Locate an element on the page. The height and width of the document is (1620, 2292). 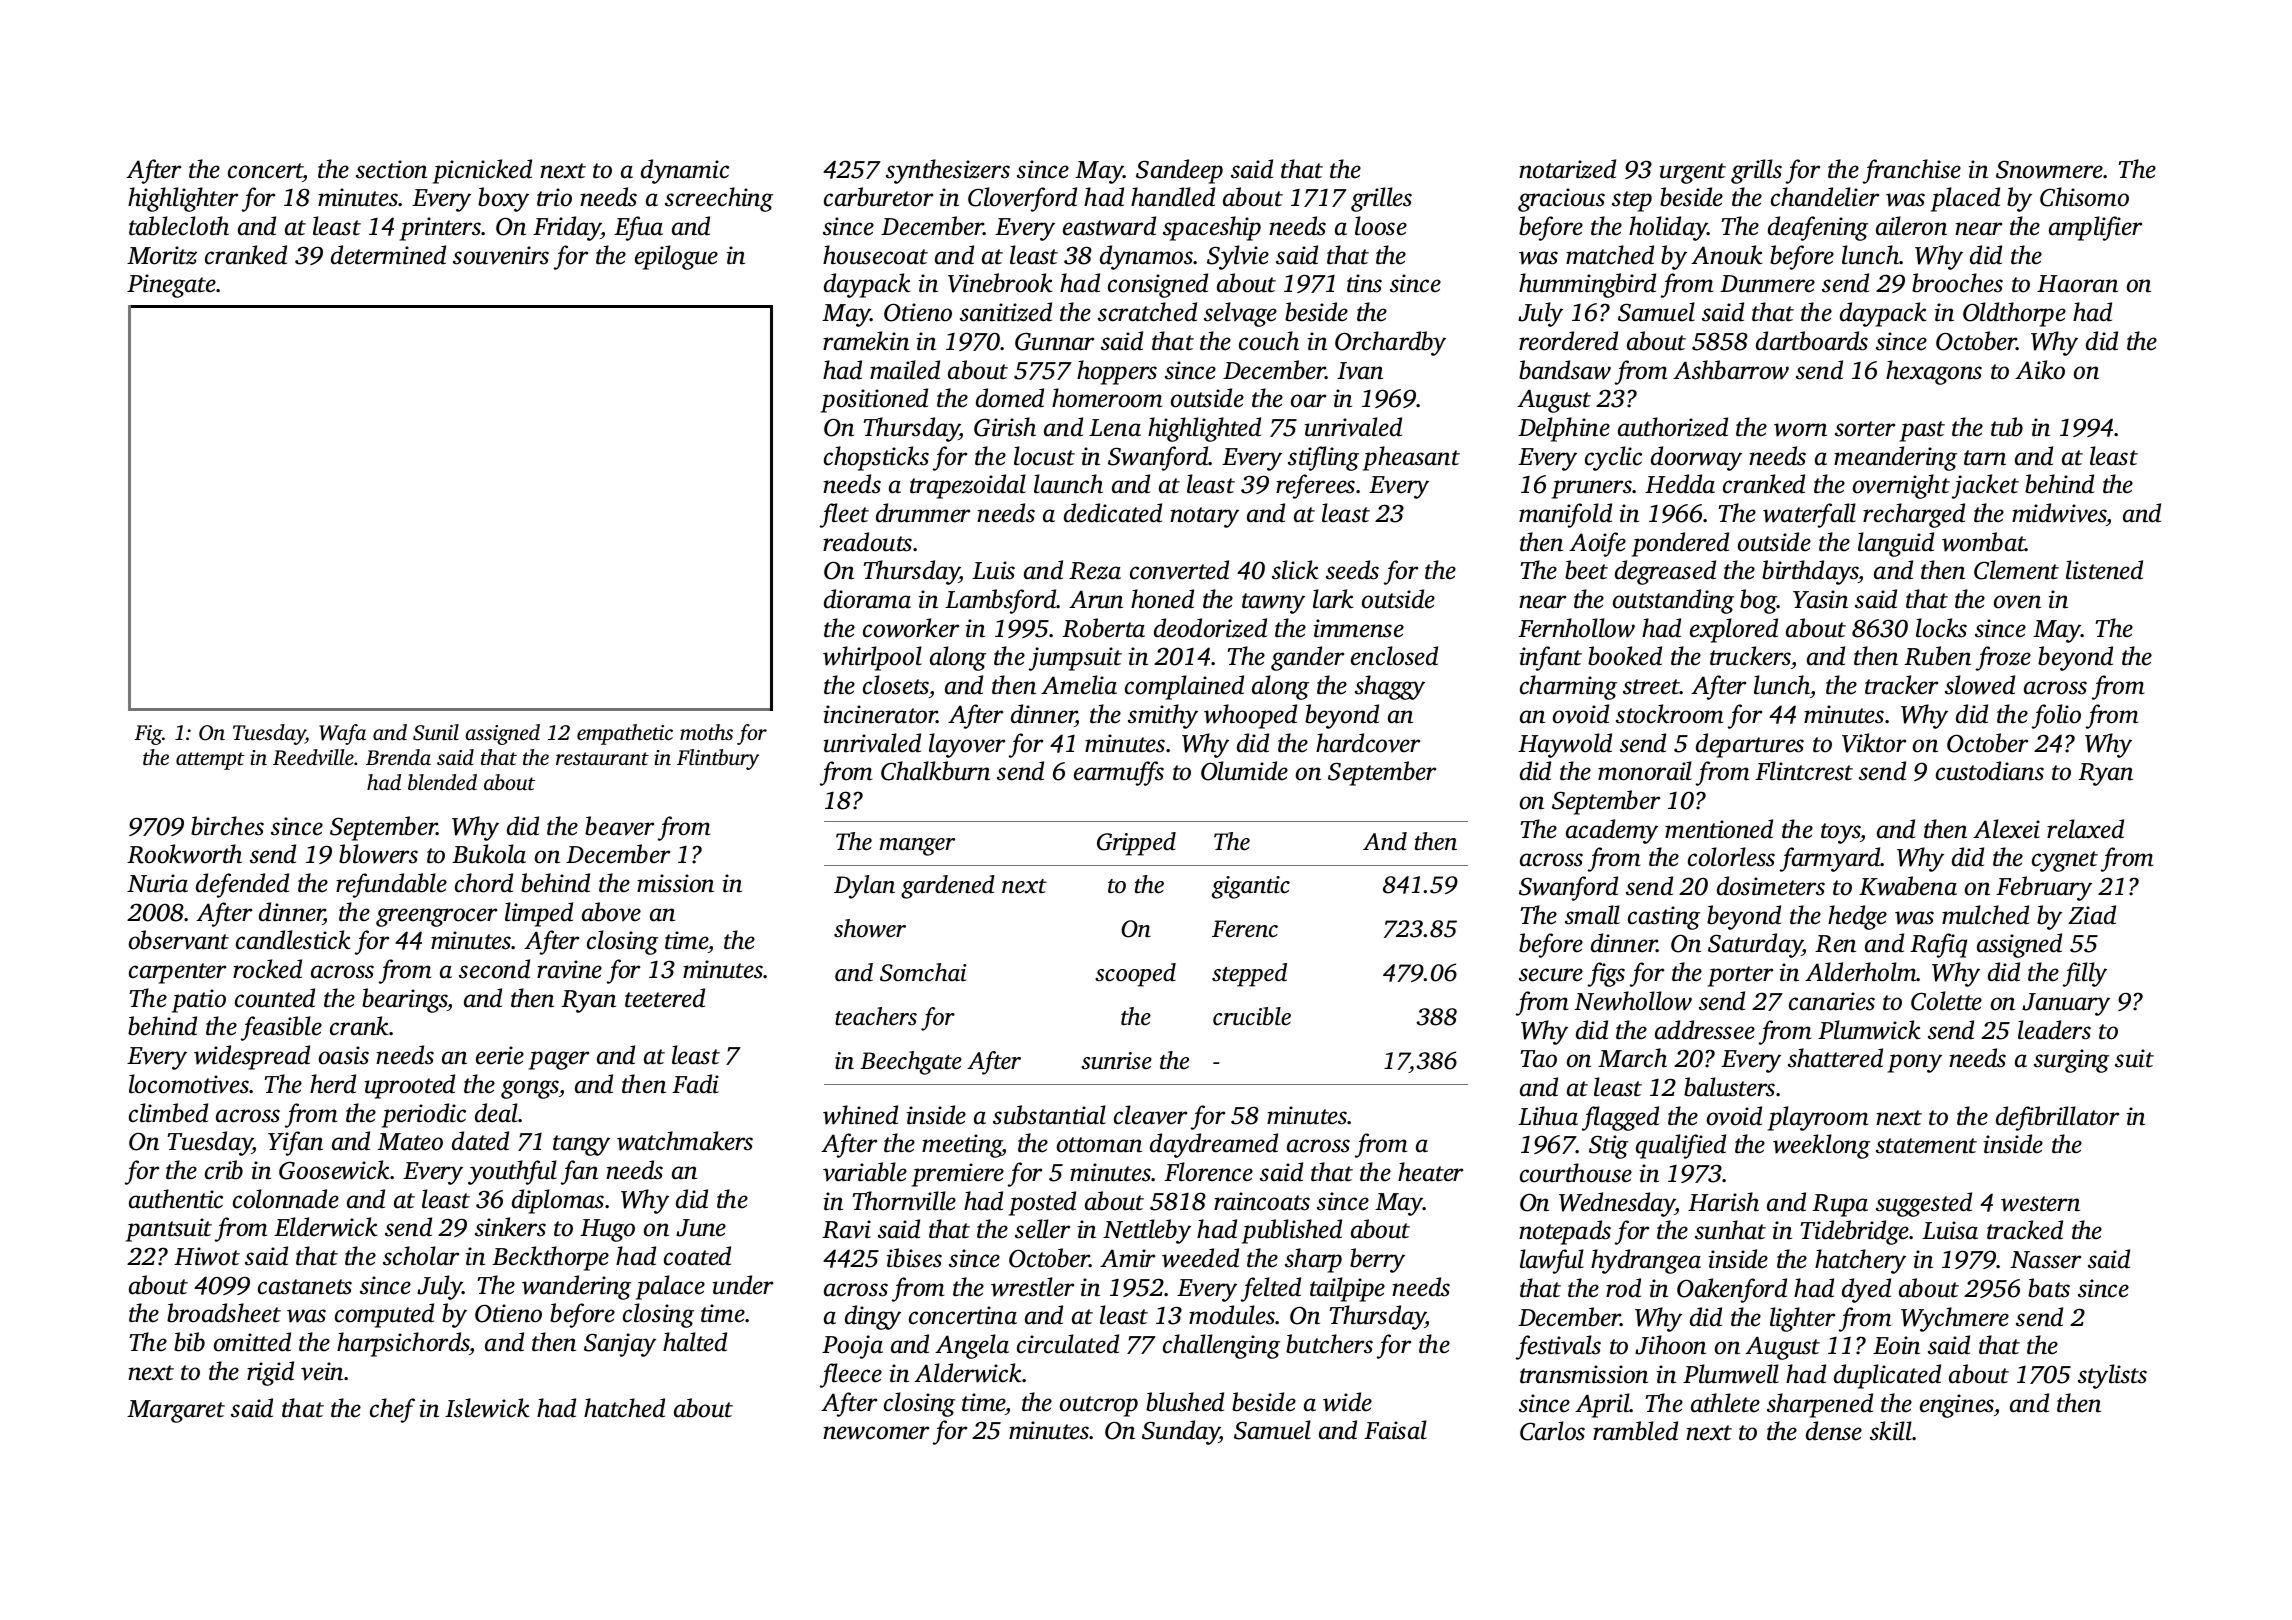
Snowmere is located at coordinates (2049, 169).
